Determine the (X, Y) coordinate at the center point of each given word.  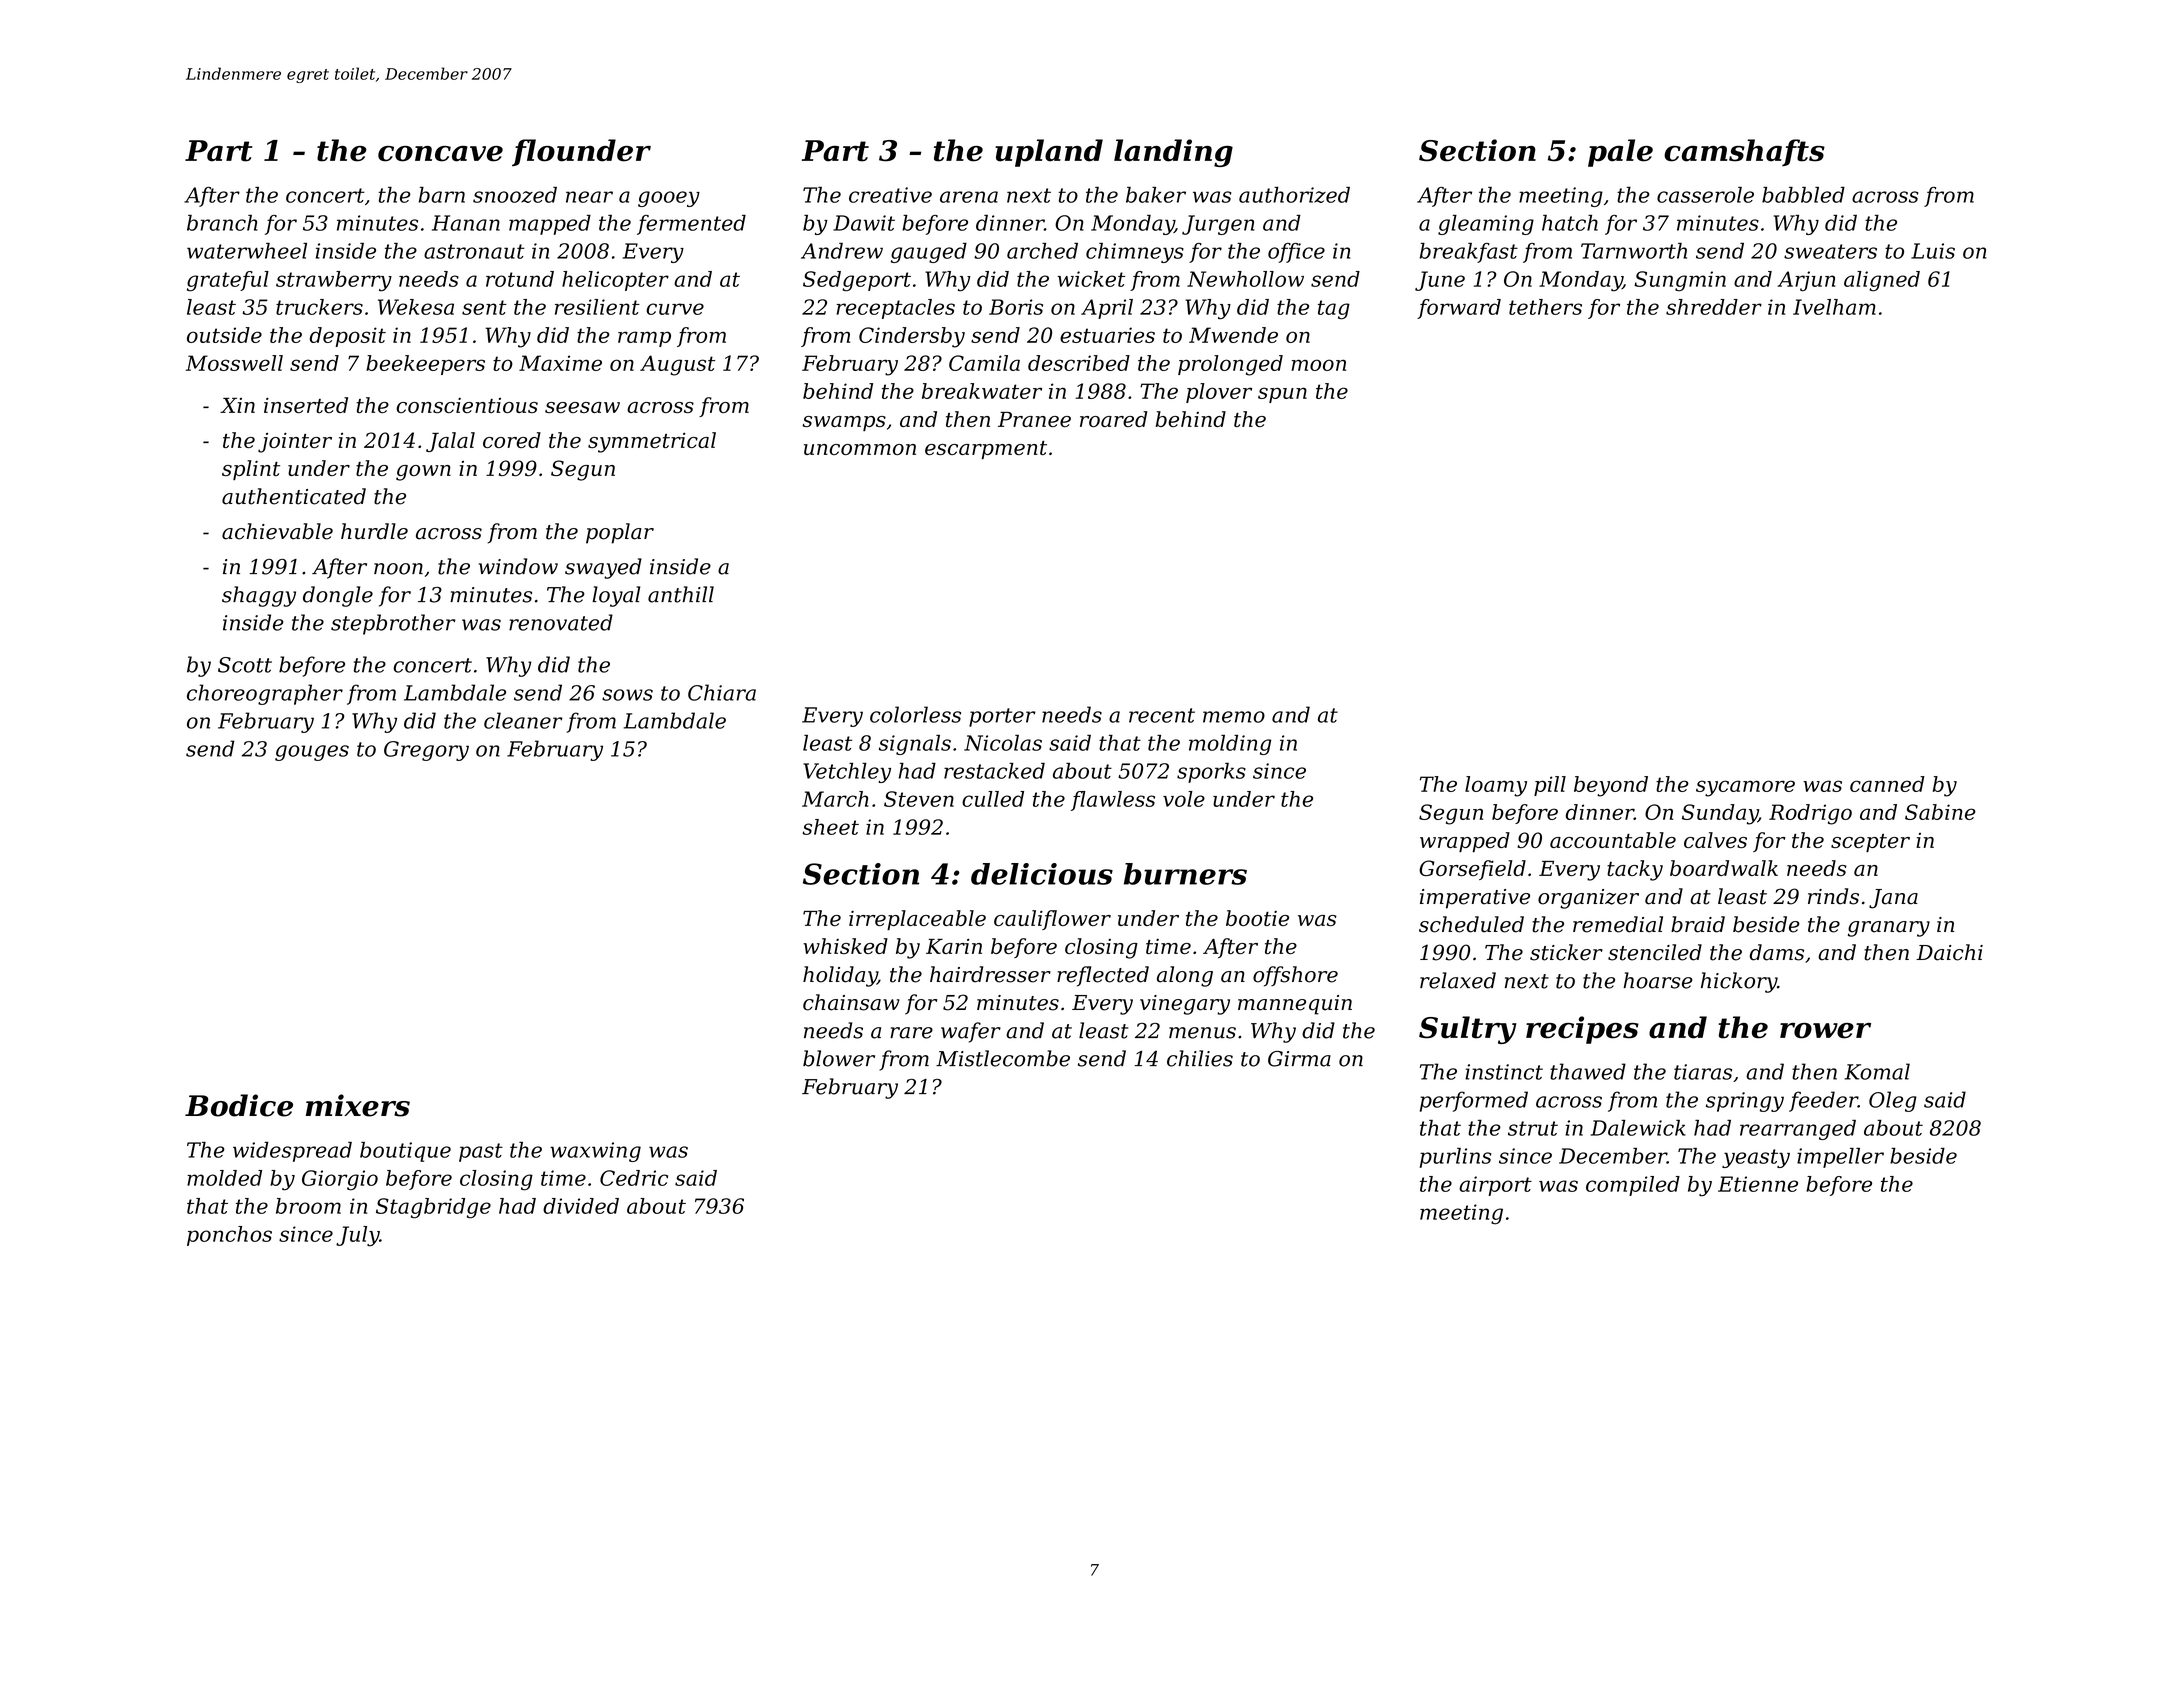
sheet (830, 827)
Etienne (1758, 1184)
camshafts (1744, 152)
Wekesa (416, 307)
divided (581, 1206)
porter (1002, 717)
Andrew (842, 251)
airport (1495, 1186)
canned (1887, 784)
